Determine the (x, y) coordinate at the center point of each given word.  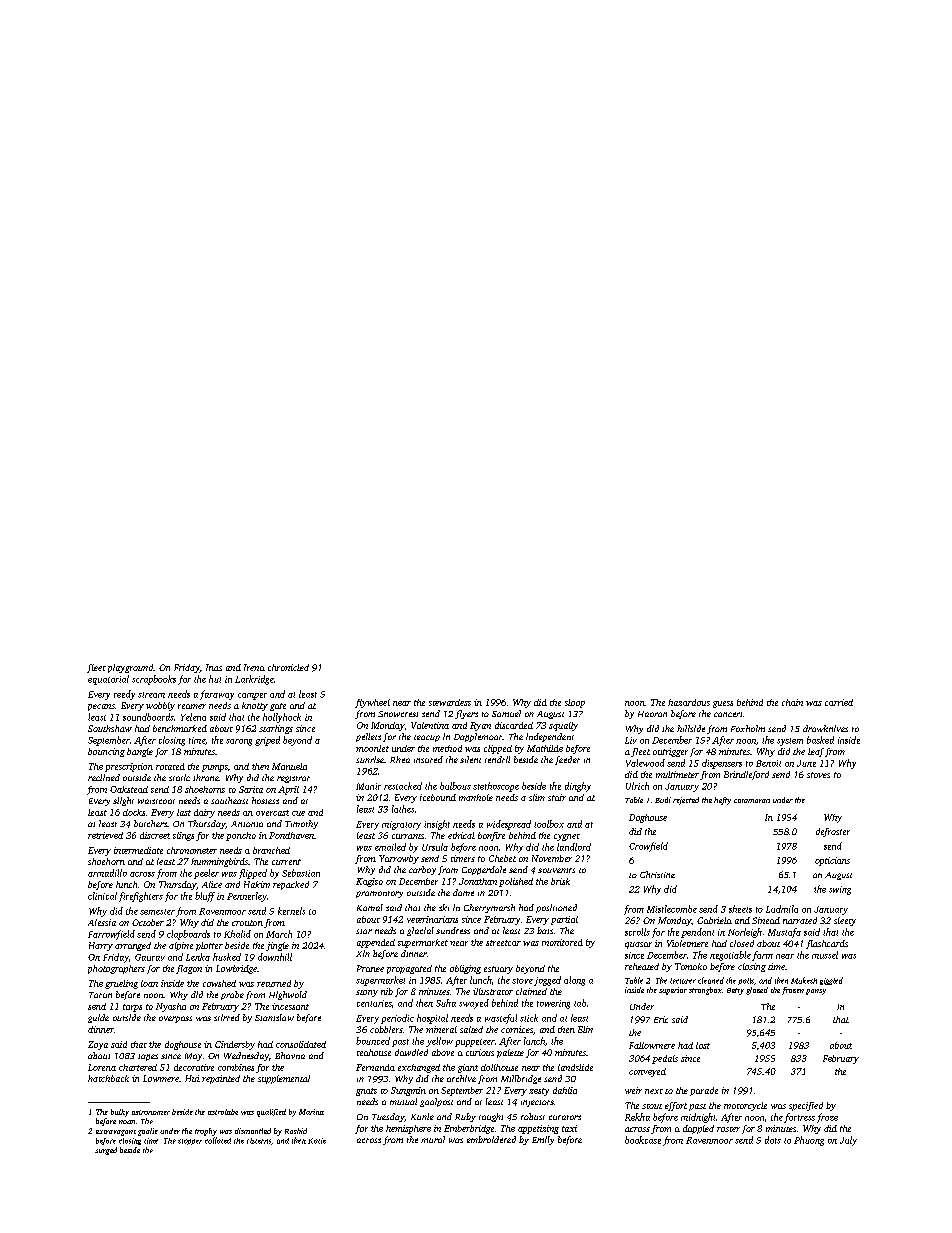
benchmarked (180, 728)
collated (218, 1140)
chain (792, 702)
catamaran (752, 801)
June (806, 763)
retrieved (105, 835)
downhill (275, 957)
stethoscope (496, 787)
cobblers (386, 1029)
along (574, 981)
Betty (735, 991)
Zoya (98, 1045)
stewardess (450, 702)
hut (215, 679)
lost (703, 1045)
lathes (403, 809)
